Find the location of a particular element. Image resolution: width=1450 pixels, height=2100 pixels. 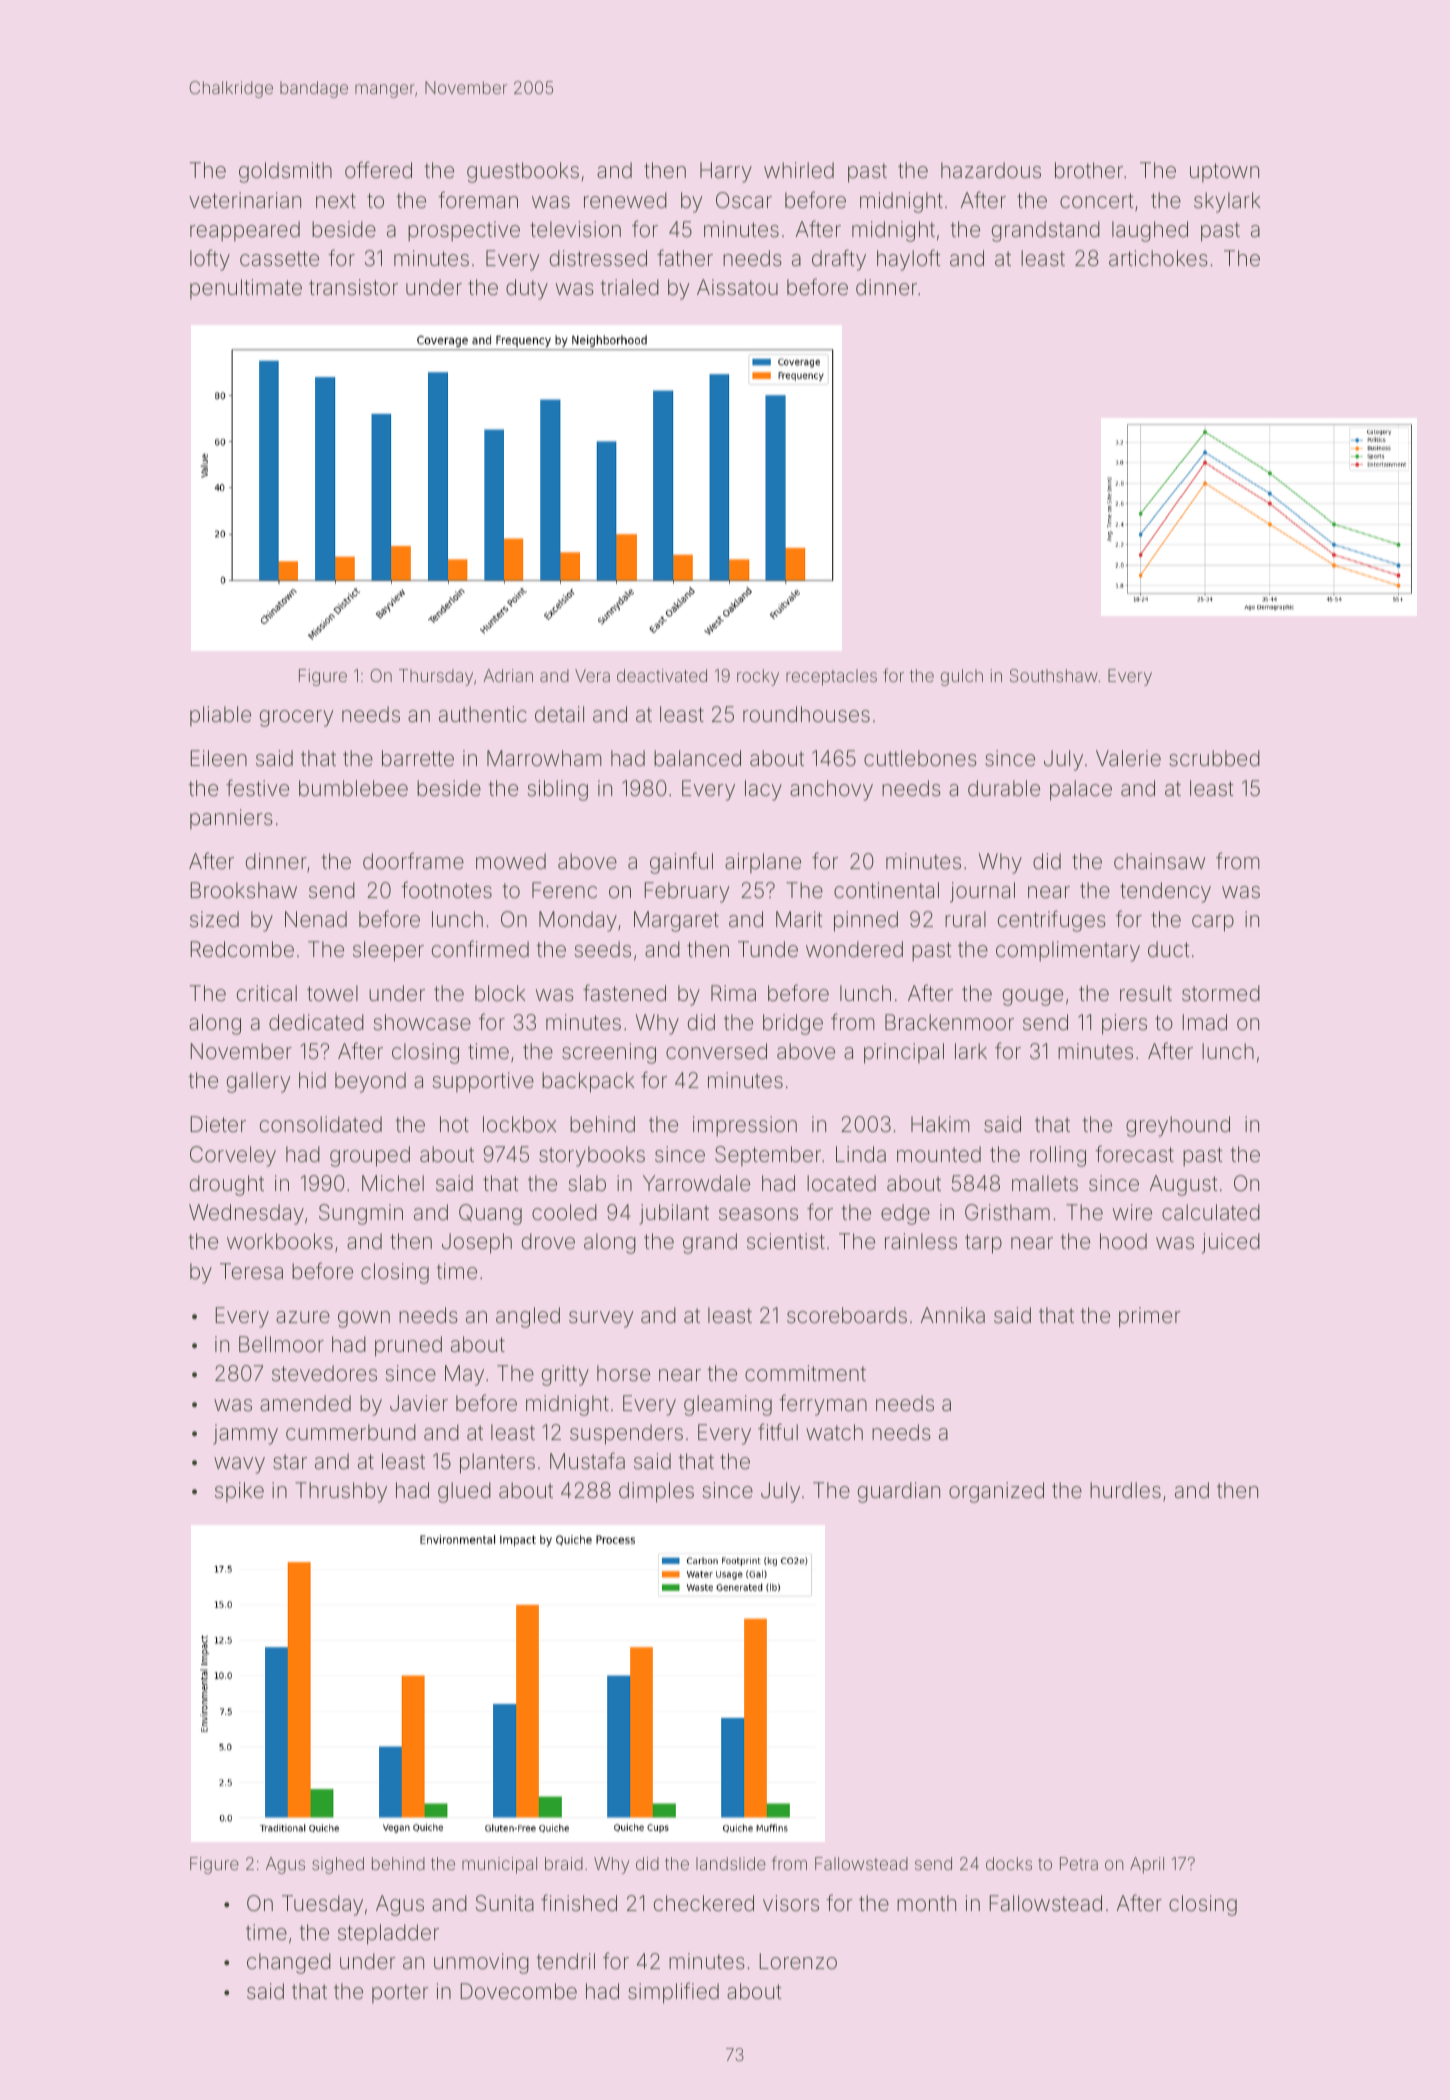

goldsmith is located at coordinates (285, 172).
